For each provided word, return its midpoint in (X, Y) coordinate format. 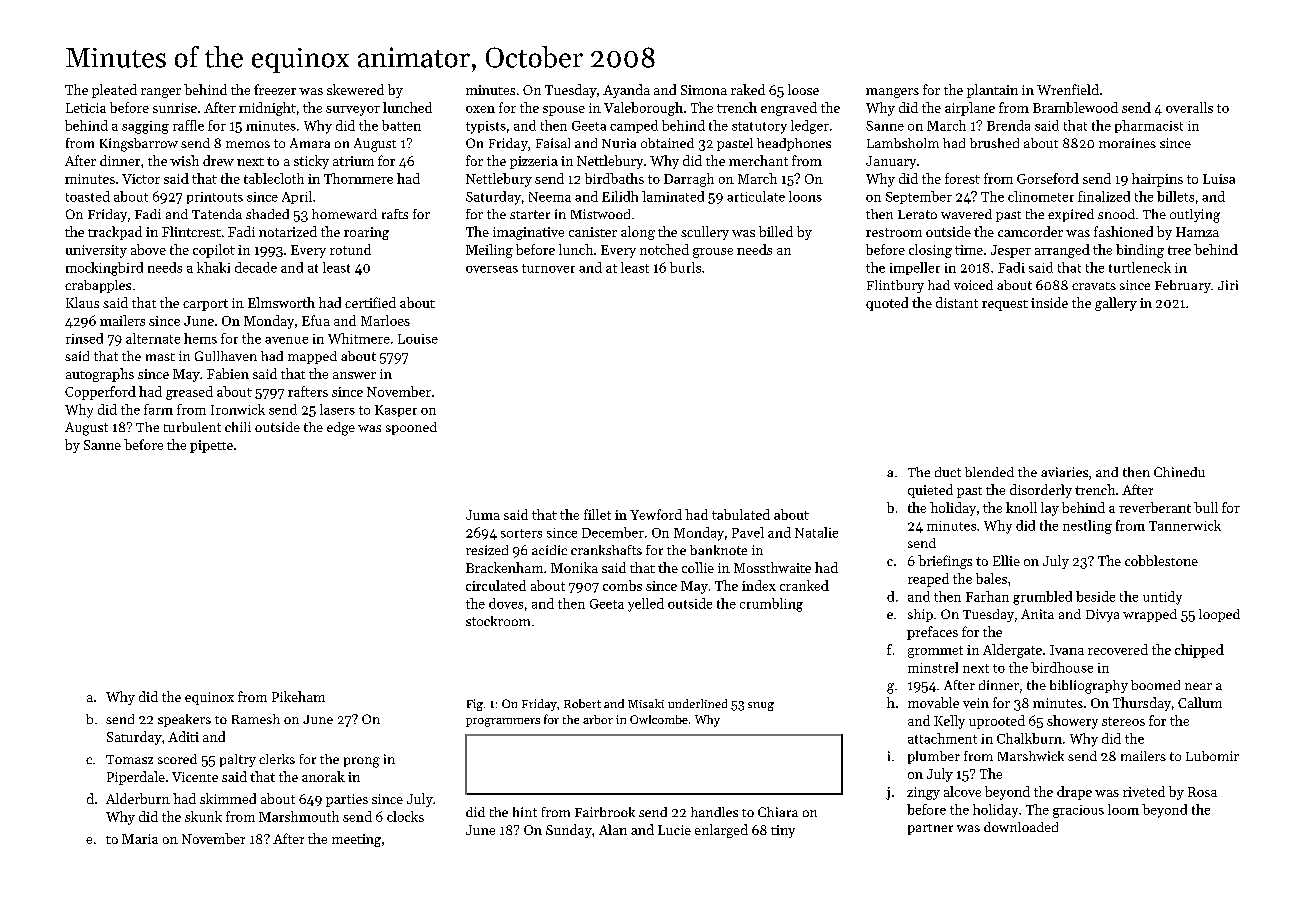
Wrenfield (1068, 89)
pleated (114, 91)
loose (803, 89)
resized (487, 550)
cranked (804, 585)
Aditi (183, 736)
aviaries (1064, 472)
